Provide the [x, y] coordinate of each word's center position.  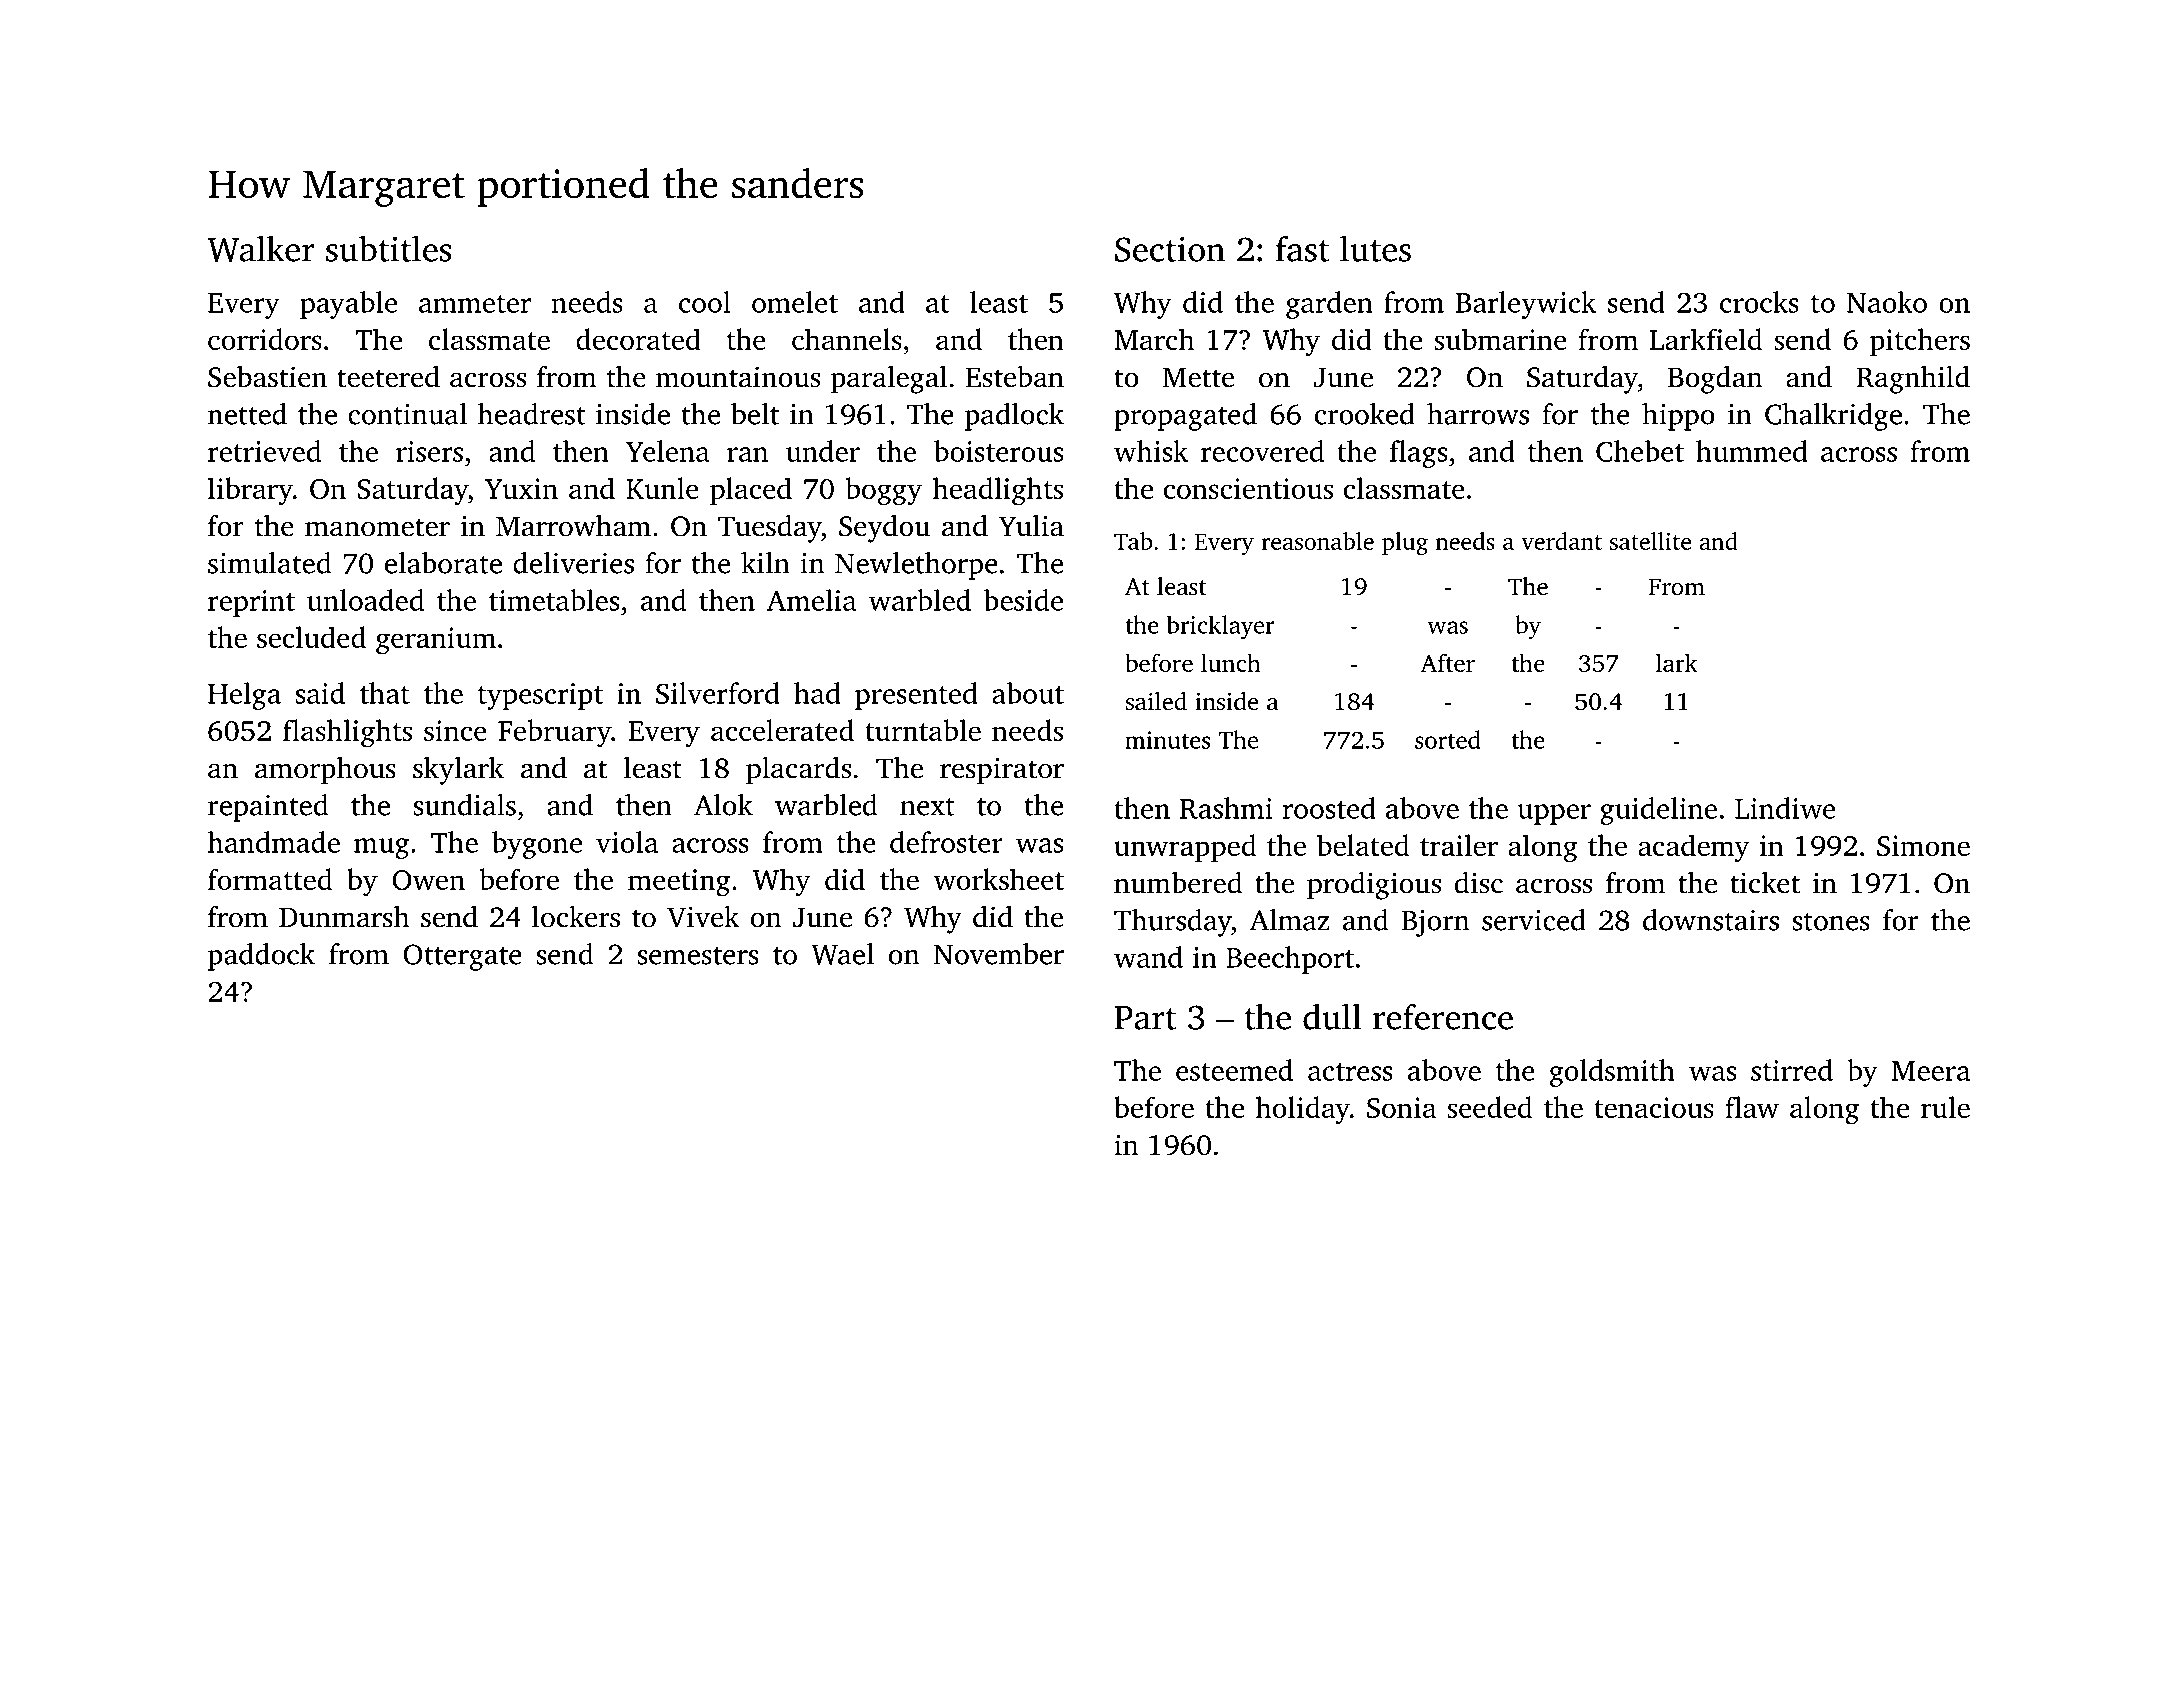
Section [1170, 249]
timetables [554, 600]
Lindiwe [1785, 808]
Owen [428, 880]
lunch [1231, 662]
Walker [261, 248]
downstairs [1711, 920]
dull [1332, 1016]
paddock [261, 957]
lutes [1375, 248]
